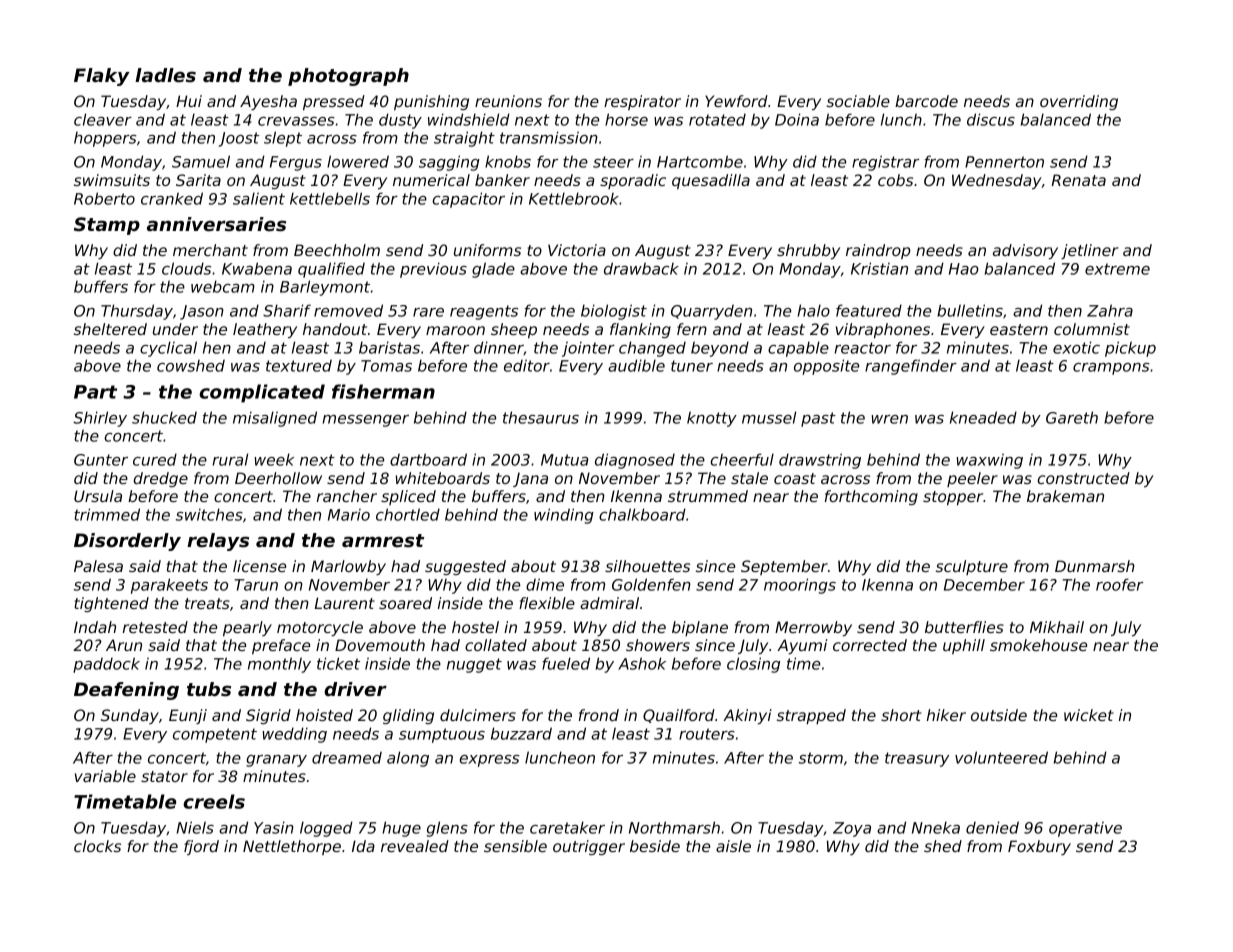 This screenshot has width=1233, height=952. Describe the element at coordinates (365, 421) in the screenshot. I see `messenger` at that location.
